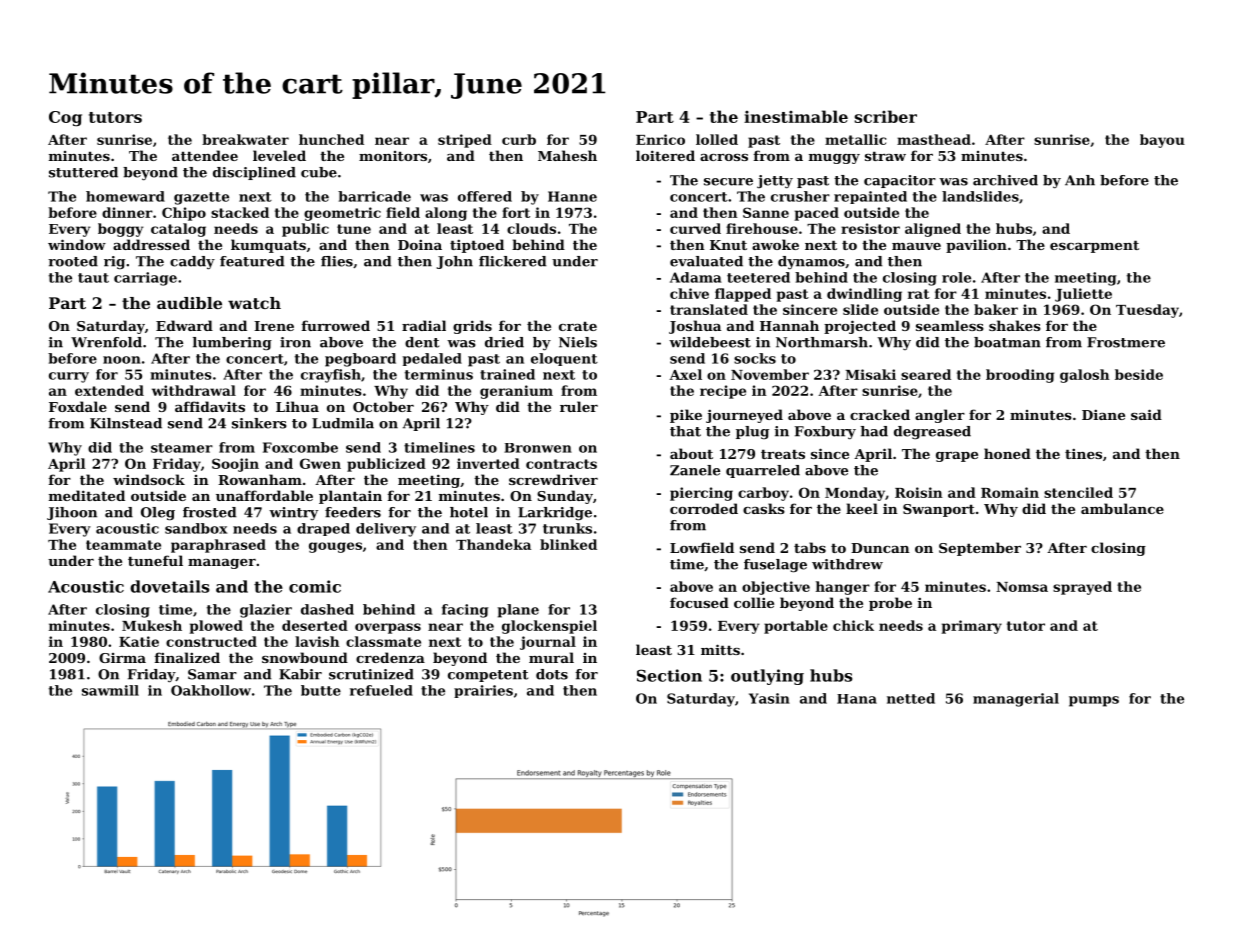 The width and height of the image is (1233, 952). What do you see at coordinates (1103, 414) in the image?
I see `Diane` at bounding box center [1103, 414].
